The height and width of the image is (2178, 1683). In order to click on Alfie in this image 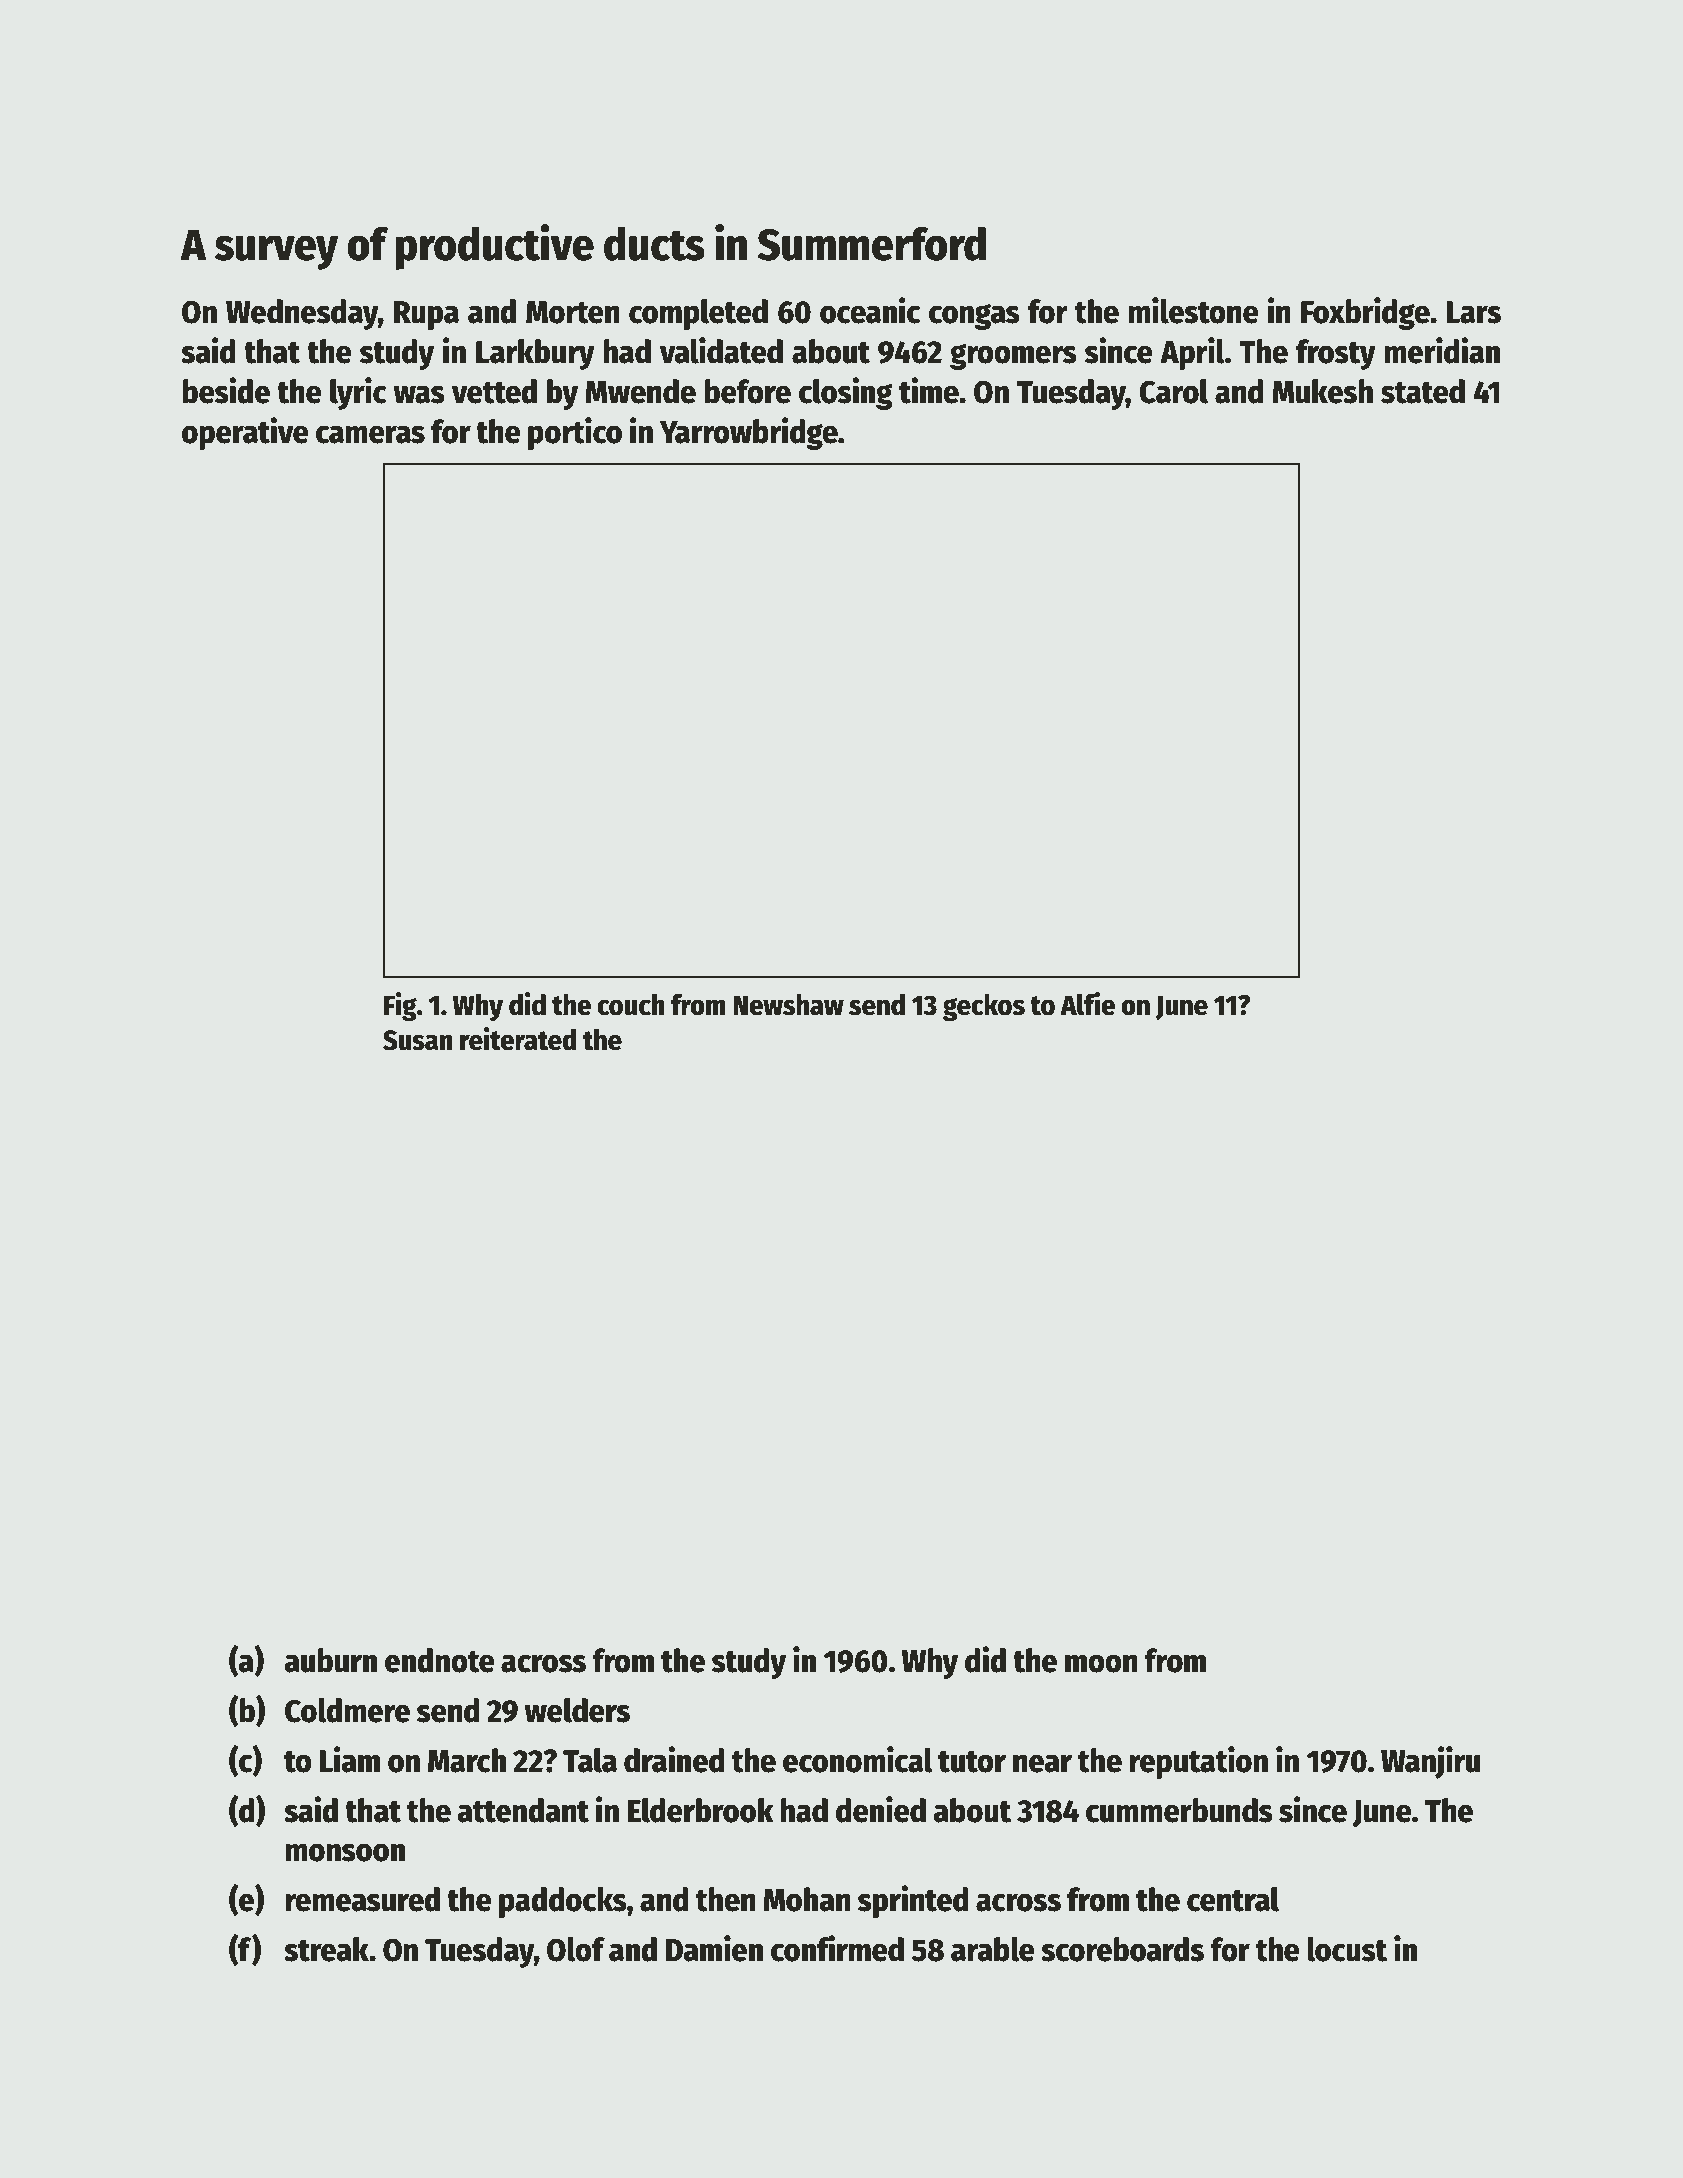, I will do `click(1087, 1004)`.
